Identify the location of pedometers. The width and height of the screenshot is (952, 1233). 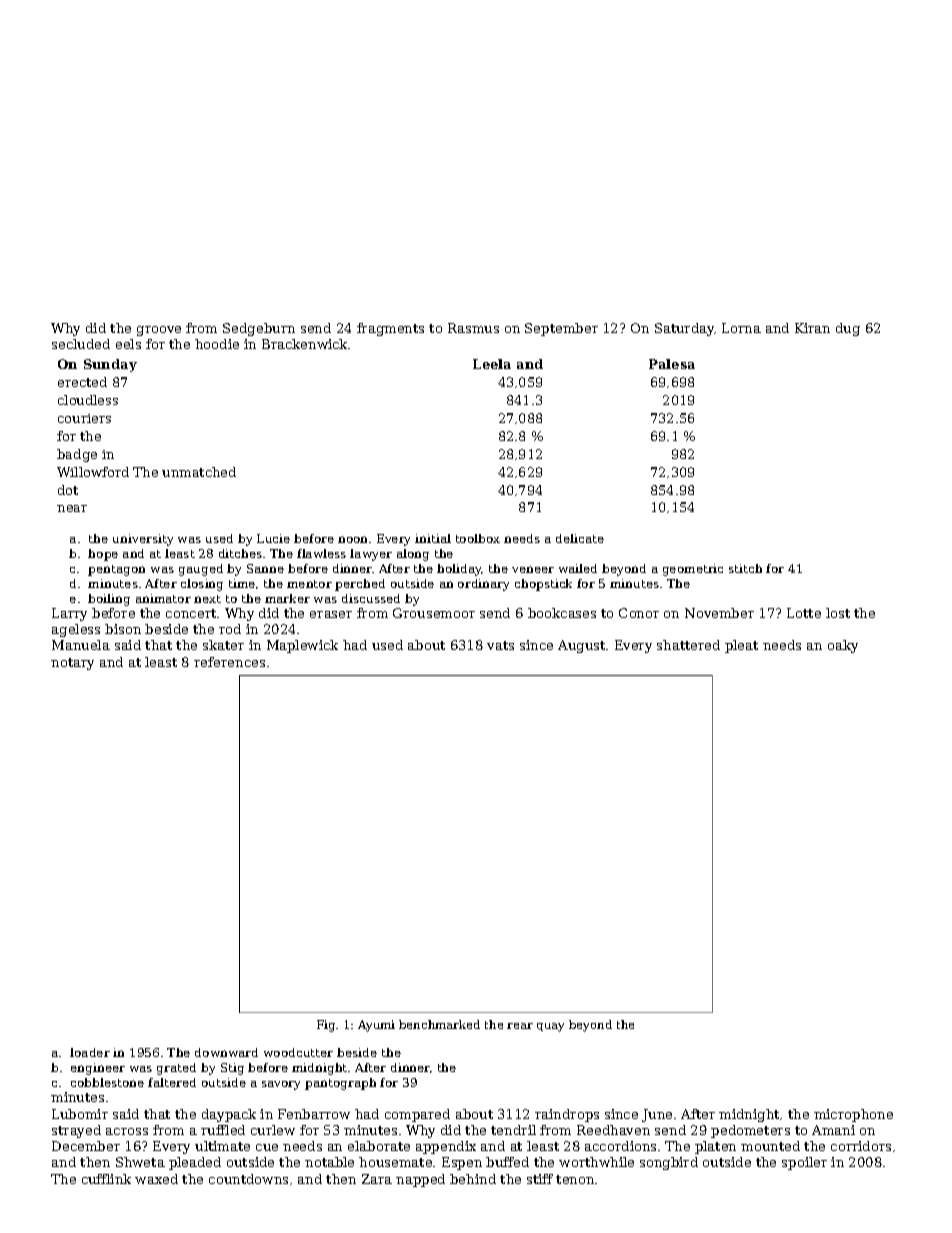
(750, 1131).
